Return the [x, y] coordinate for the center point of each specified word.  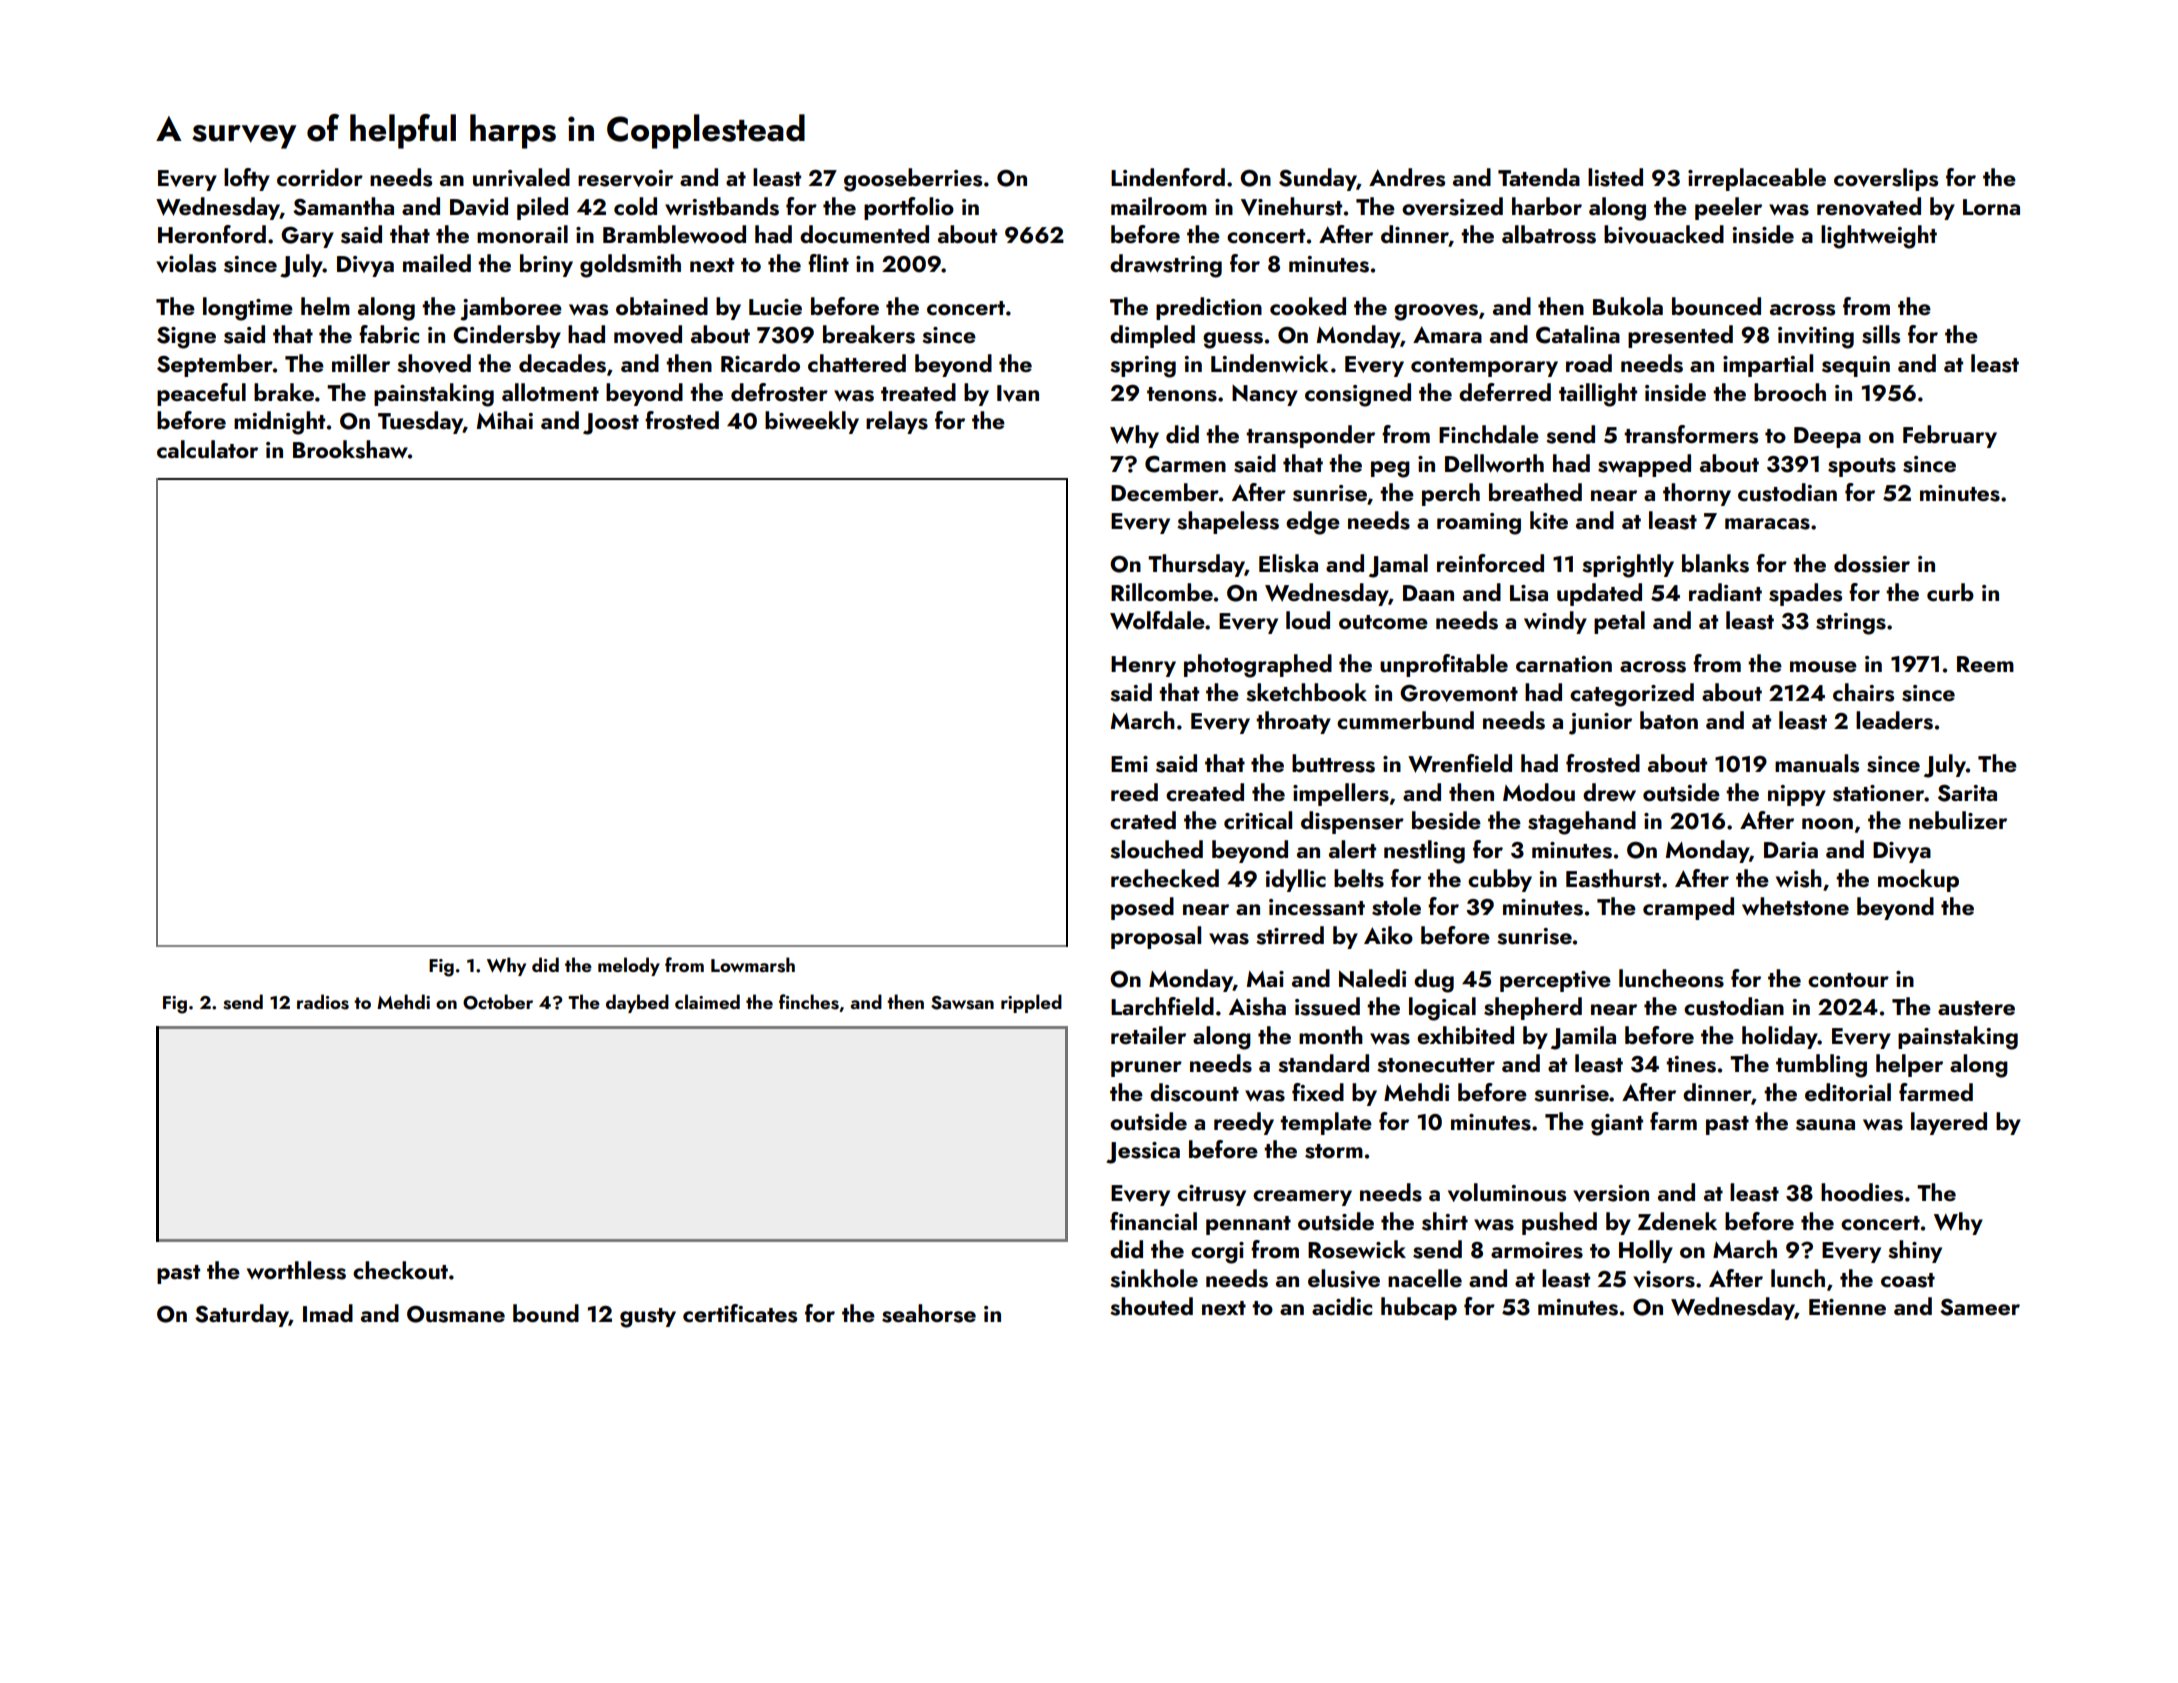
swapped [1644, 465]
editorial [1848, 1092]
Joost [611, 424]
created [1205, 792]
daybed [637, 1003]
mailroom [1159, 206]
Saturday [242, 1315]
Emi [1129, 764]
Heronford [212, 234]
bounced [1716, 306]
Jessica [1143, 1153]
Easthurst [1613, 878]
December [1165, 492]
